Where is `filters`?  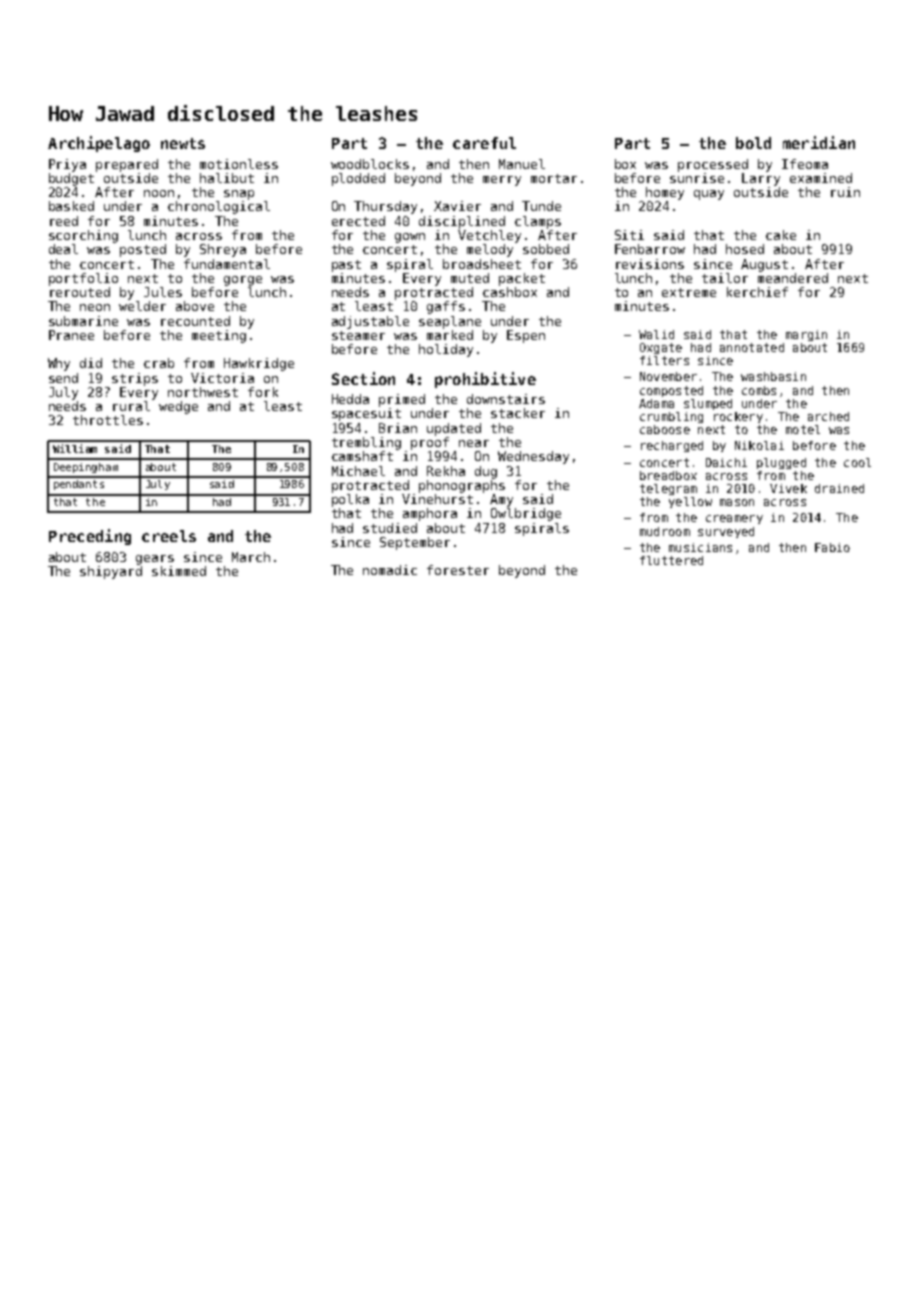
filters is located at coordinates (664, 360).
